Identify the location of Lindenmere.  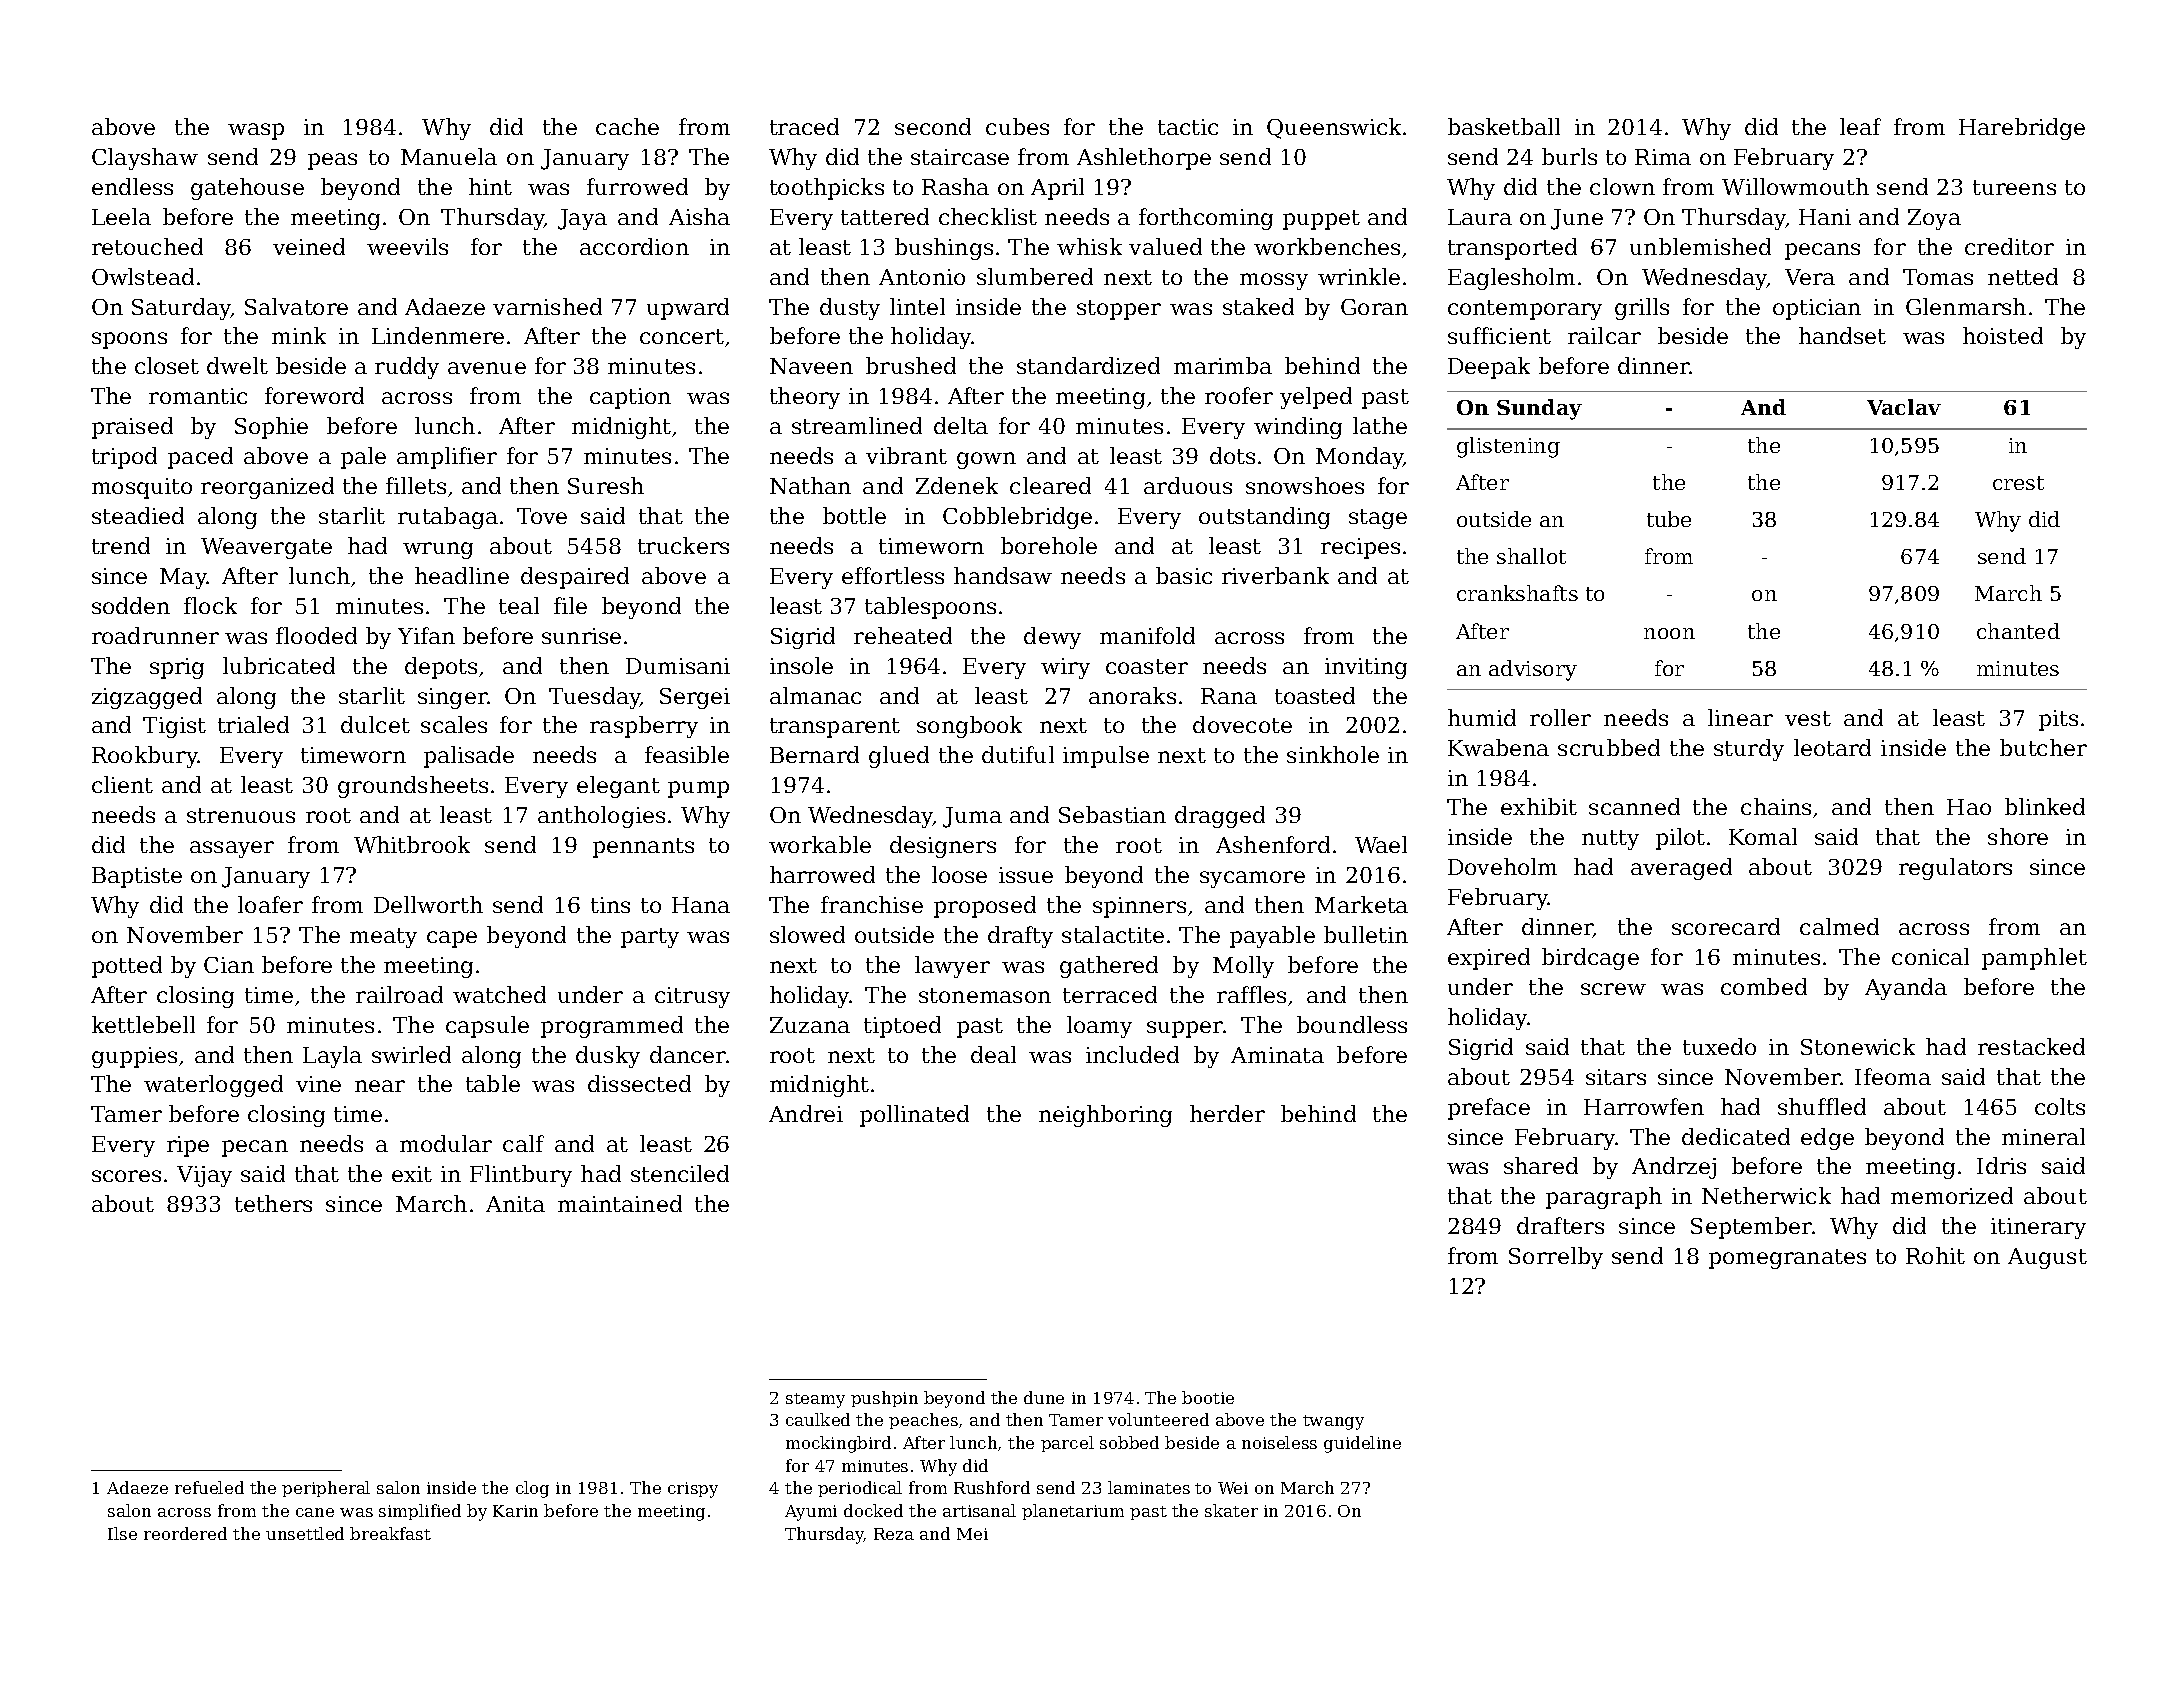
(438, 335).
